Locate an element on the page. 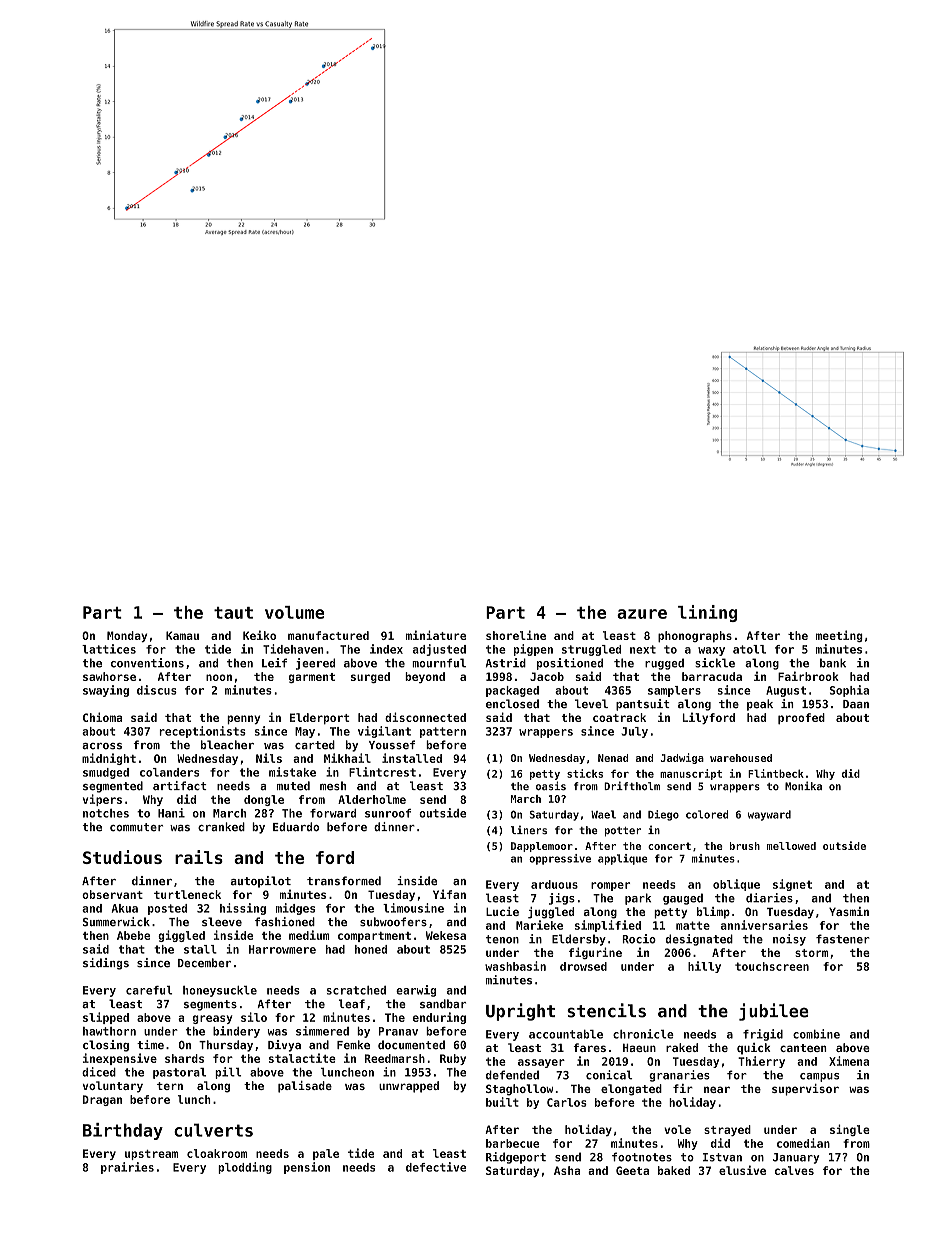  bank is located at coordinates (833, 663).
